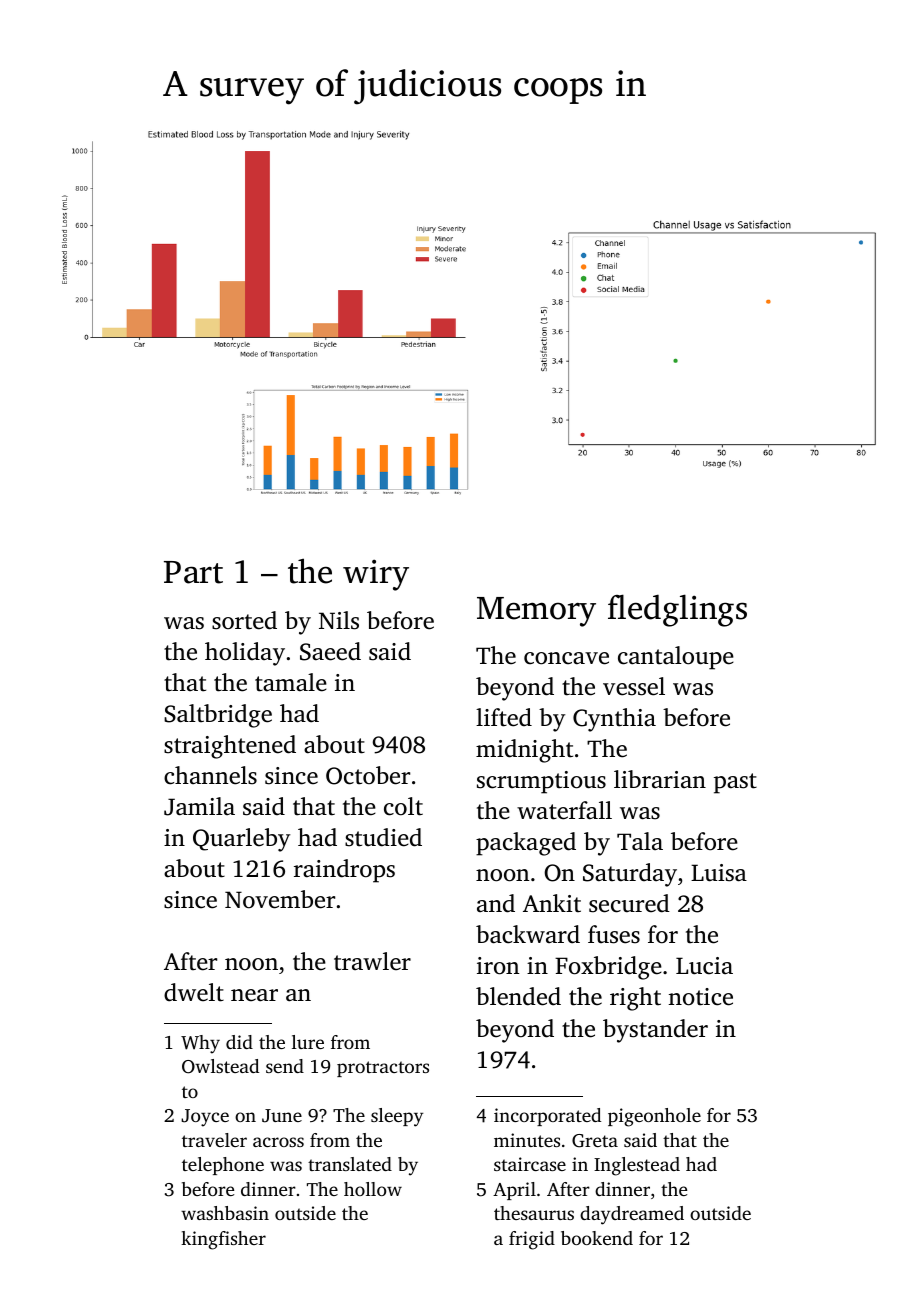 The width and height of the image is (924, 1311). Describe the element at coordinates (536, 612) in the image. I see `Memory` at that location.
